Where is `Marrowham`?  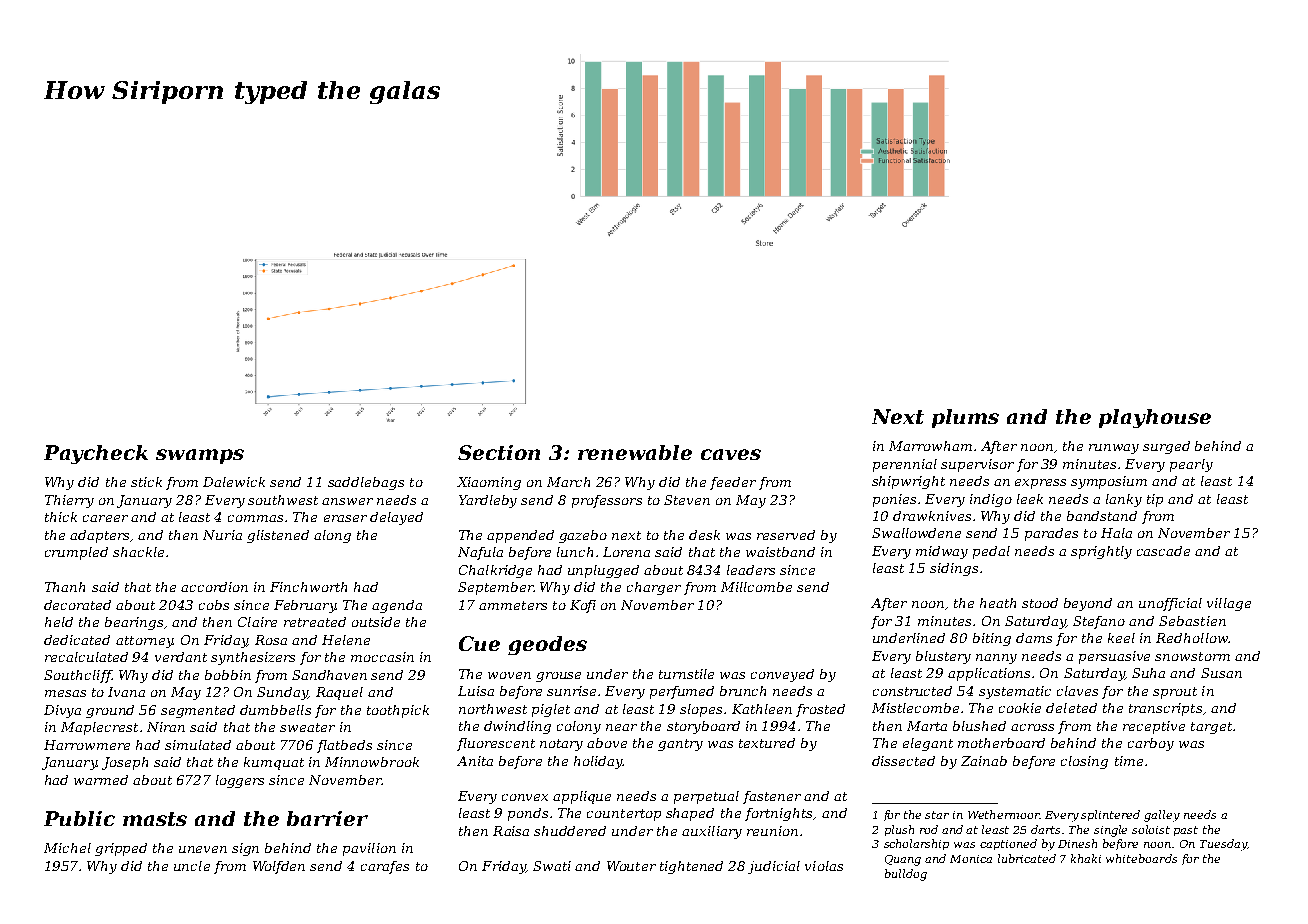
Marrowham is located at coordinates (930, 446).
